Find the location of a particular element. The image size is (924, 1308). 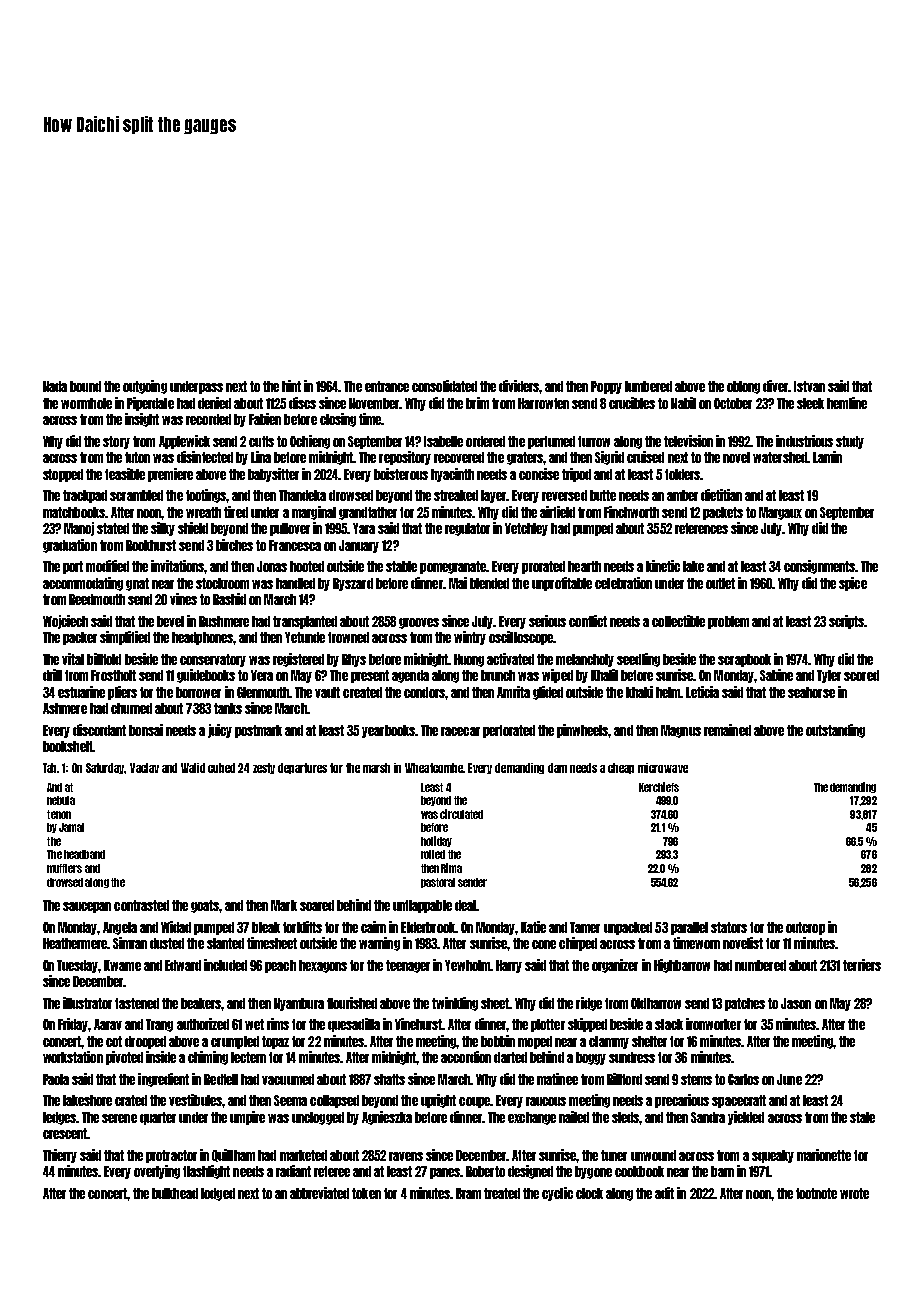

modified is located at coordinates (107, 566).
